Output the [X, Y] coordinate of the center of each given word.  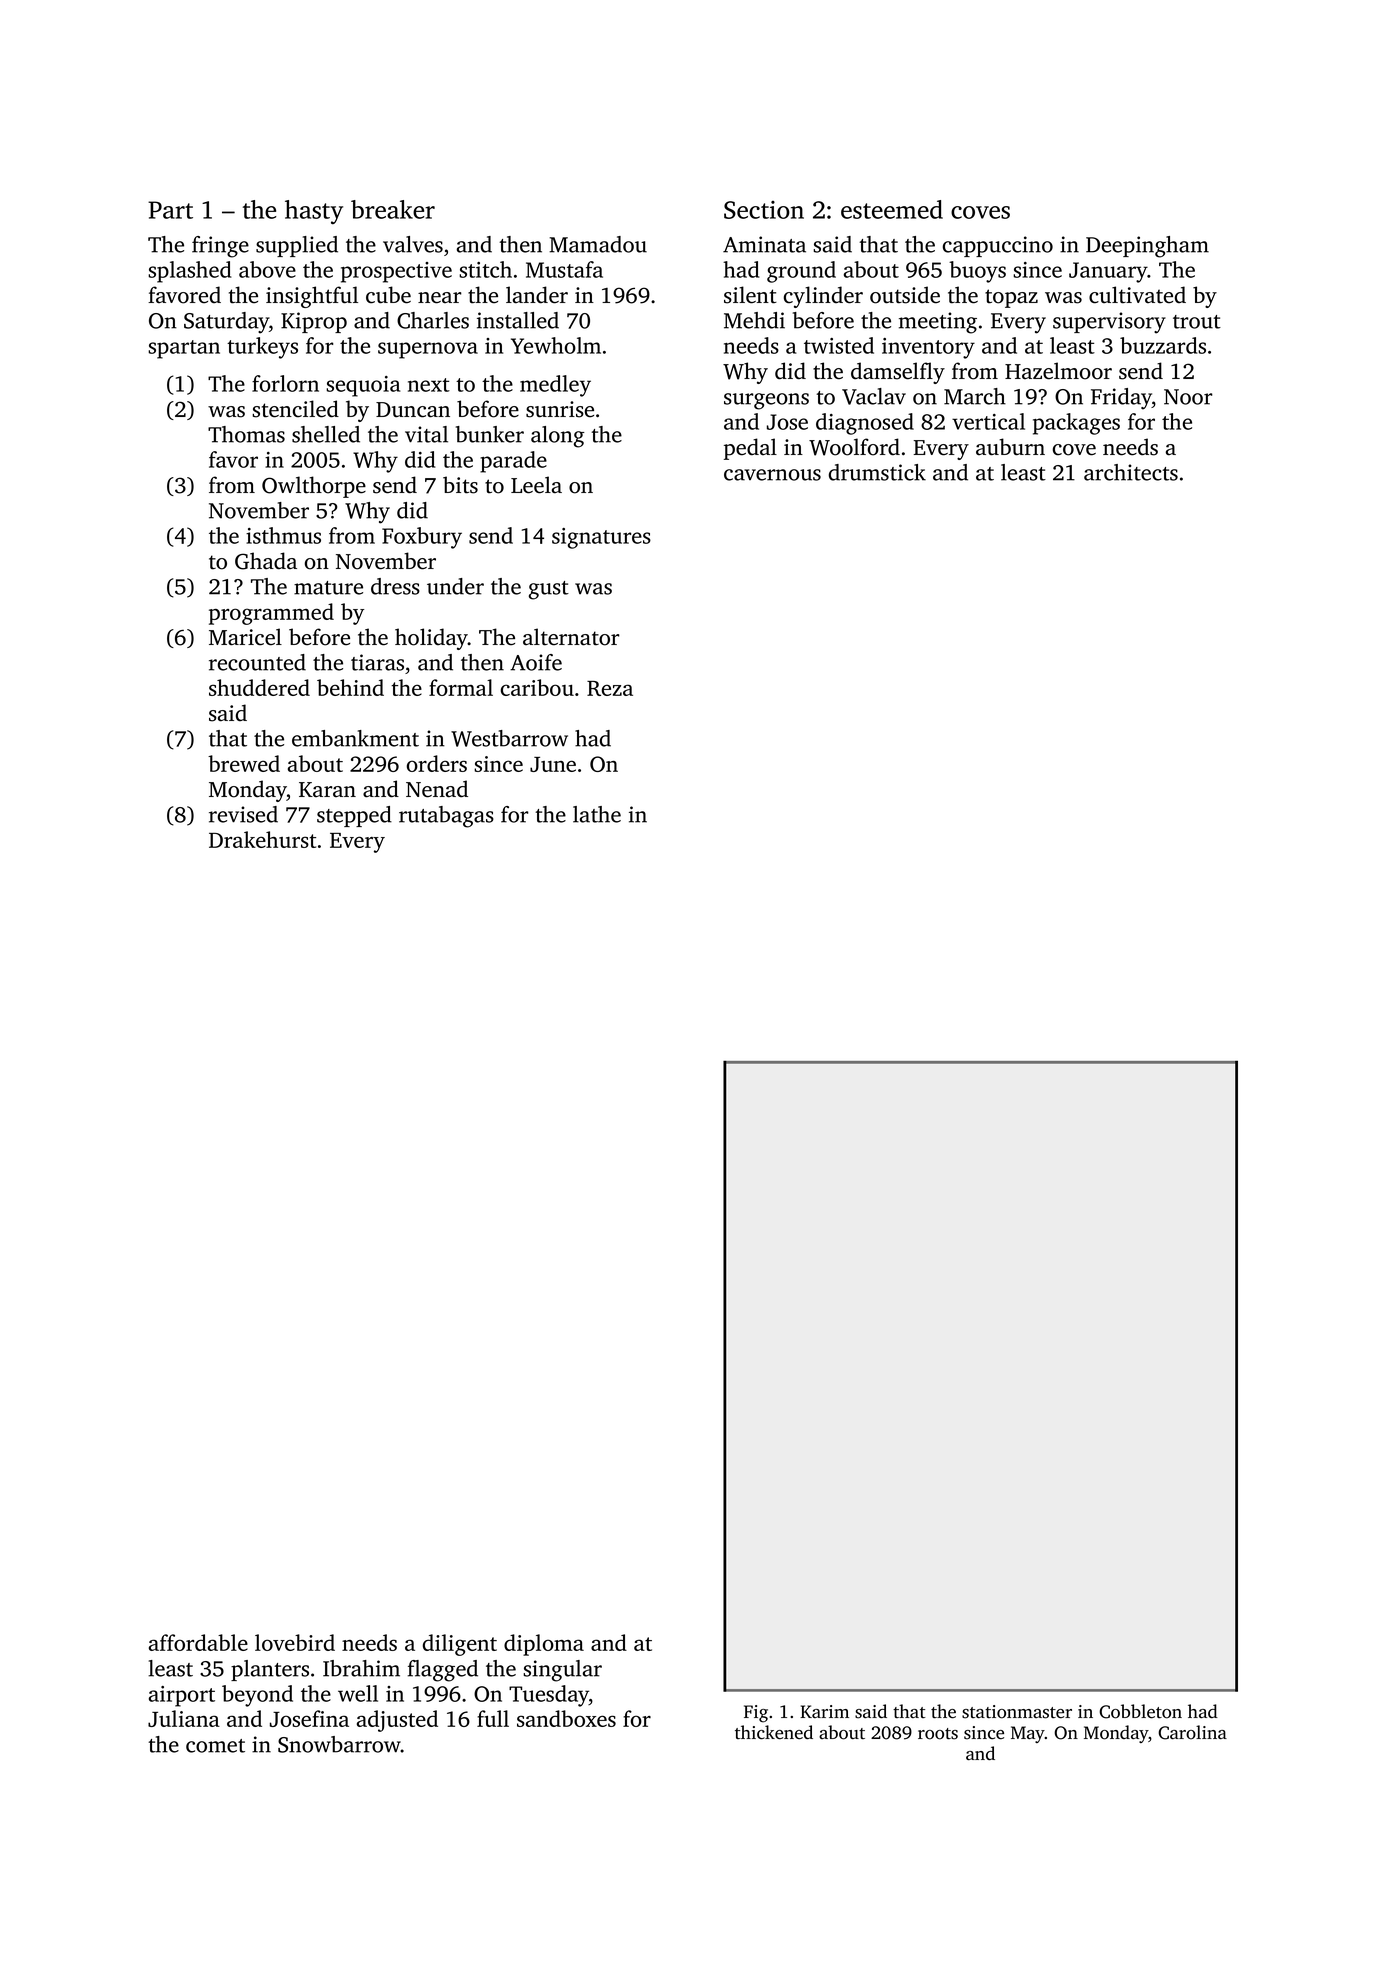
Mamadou [598, 244]
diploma [544, 1645]
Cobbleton [1140, 1711]
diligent [460, 1645]
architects [1131, 472]
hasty [314, 212]
